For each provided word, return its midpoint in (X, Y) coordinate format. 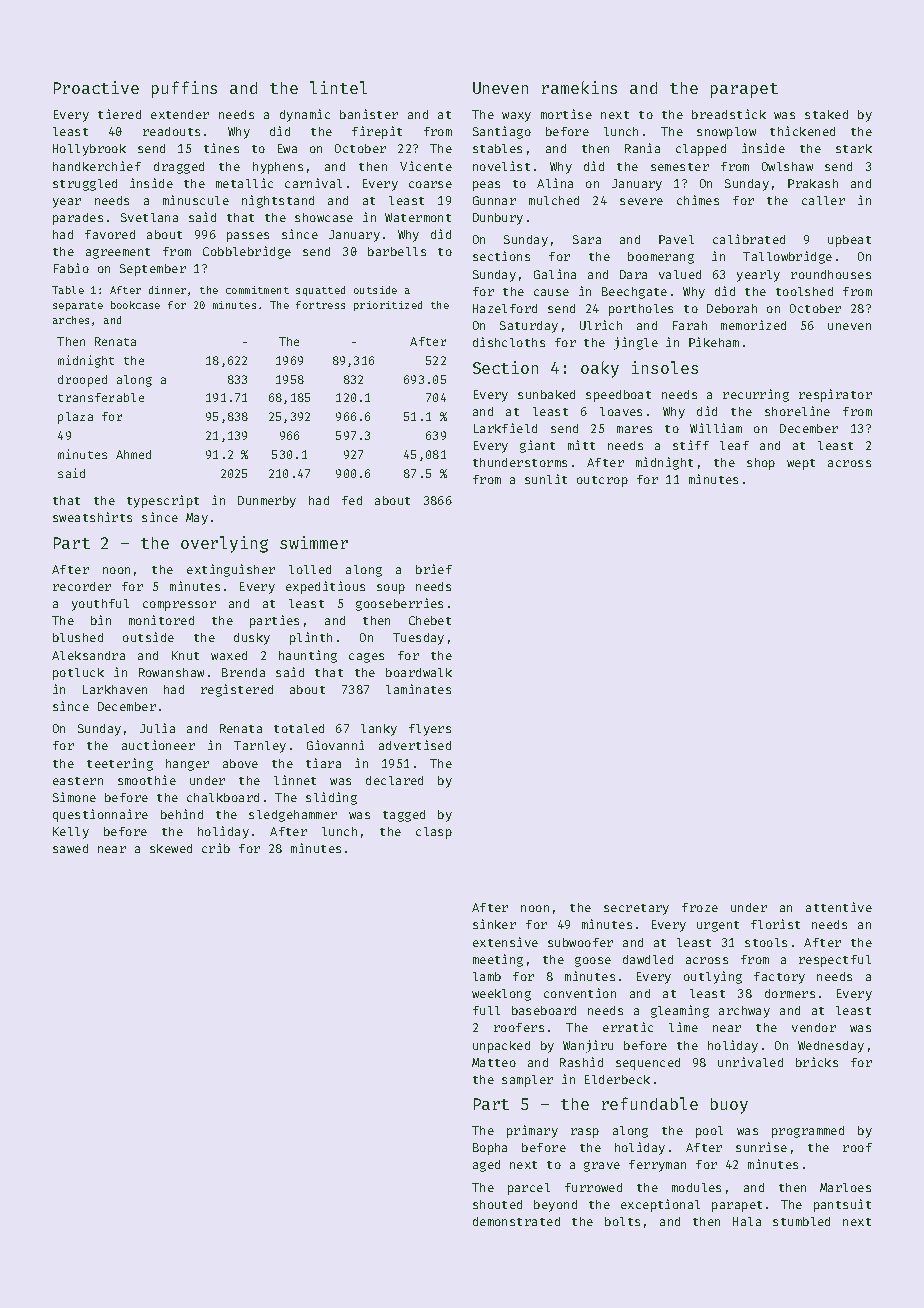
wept (801, 464)
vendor (814, 1027)
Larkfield (505, 428)
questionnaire (100, 815)
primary (532, 1131)
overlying (224, 544)
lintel (338, 87)
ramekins (579, 87)
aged (486, 1166)
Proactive (96, 87)
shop (761, 464)
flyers (430, 730)
